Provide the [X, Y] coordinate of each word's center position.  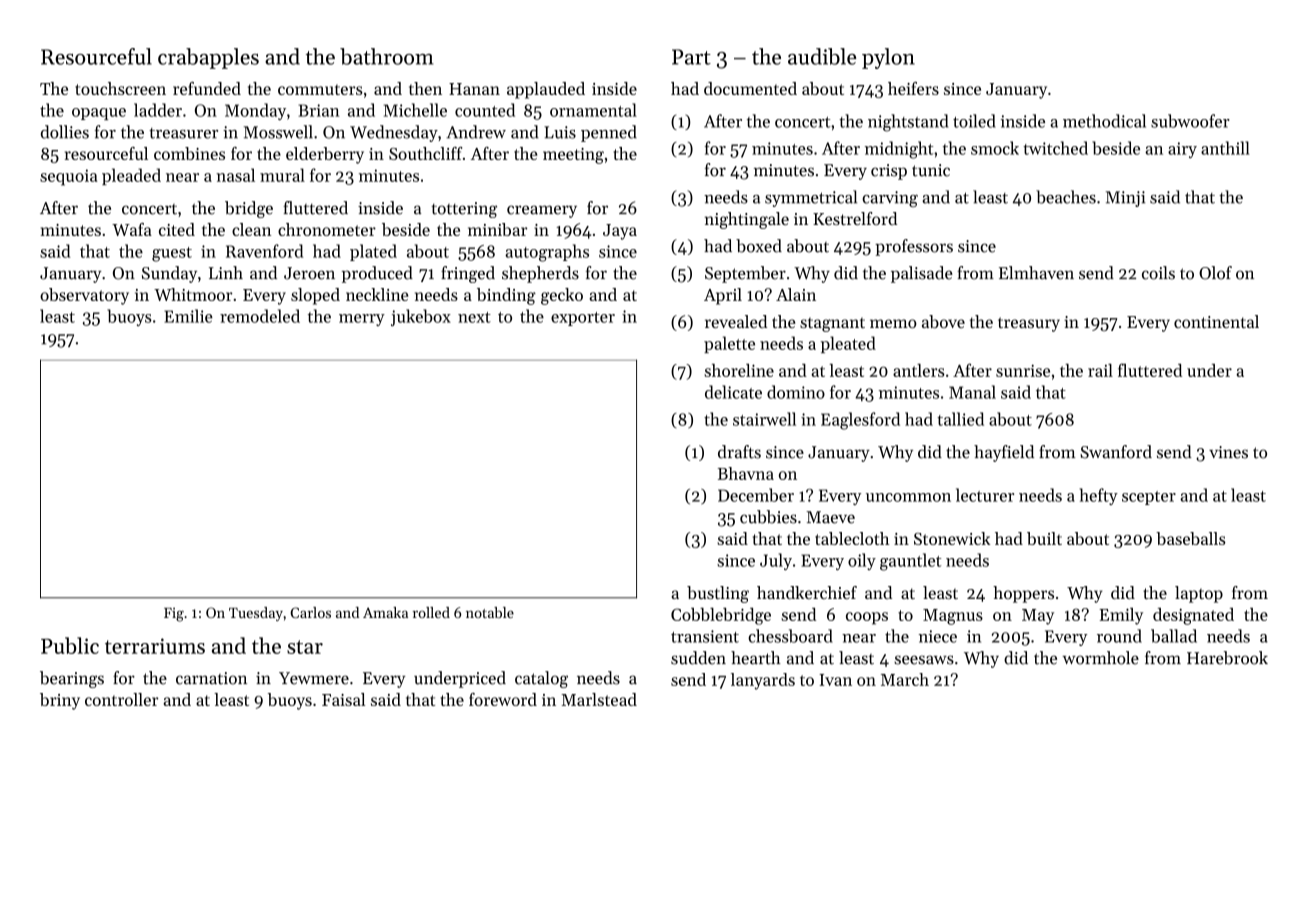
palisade [922, 274]
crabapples [208, 58]
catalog [541, 679]
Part [691, 57]
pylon [888, 58]
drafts [739, 452]
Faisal [343, 699]
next [474, 317]
